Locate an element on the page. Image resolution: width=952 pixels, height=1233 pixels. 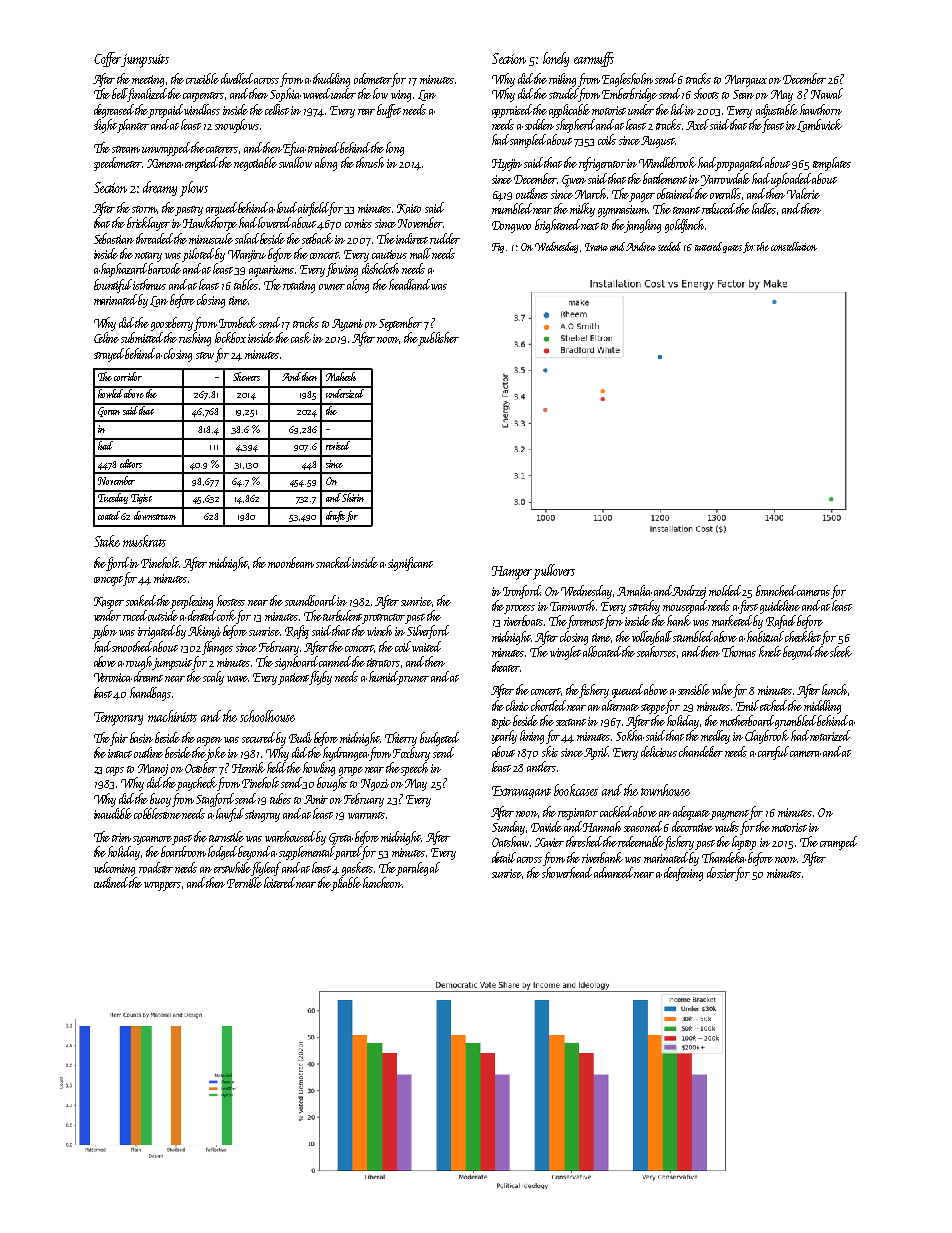
deafening is located at coordinates (683, 874).
